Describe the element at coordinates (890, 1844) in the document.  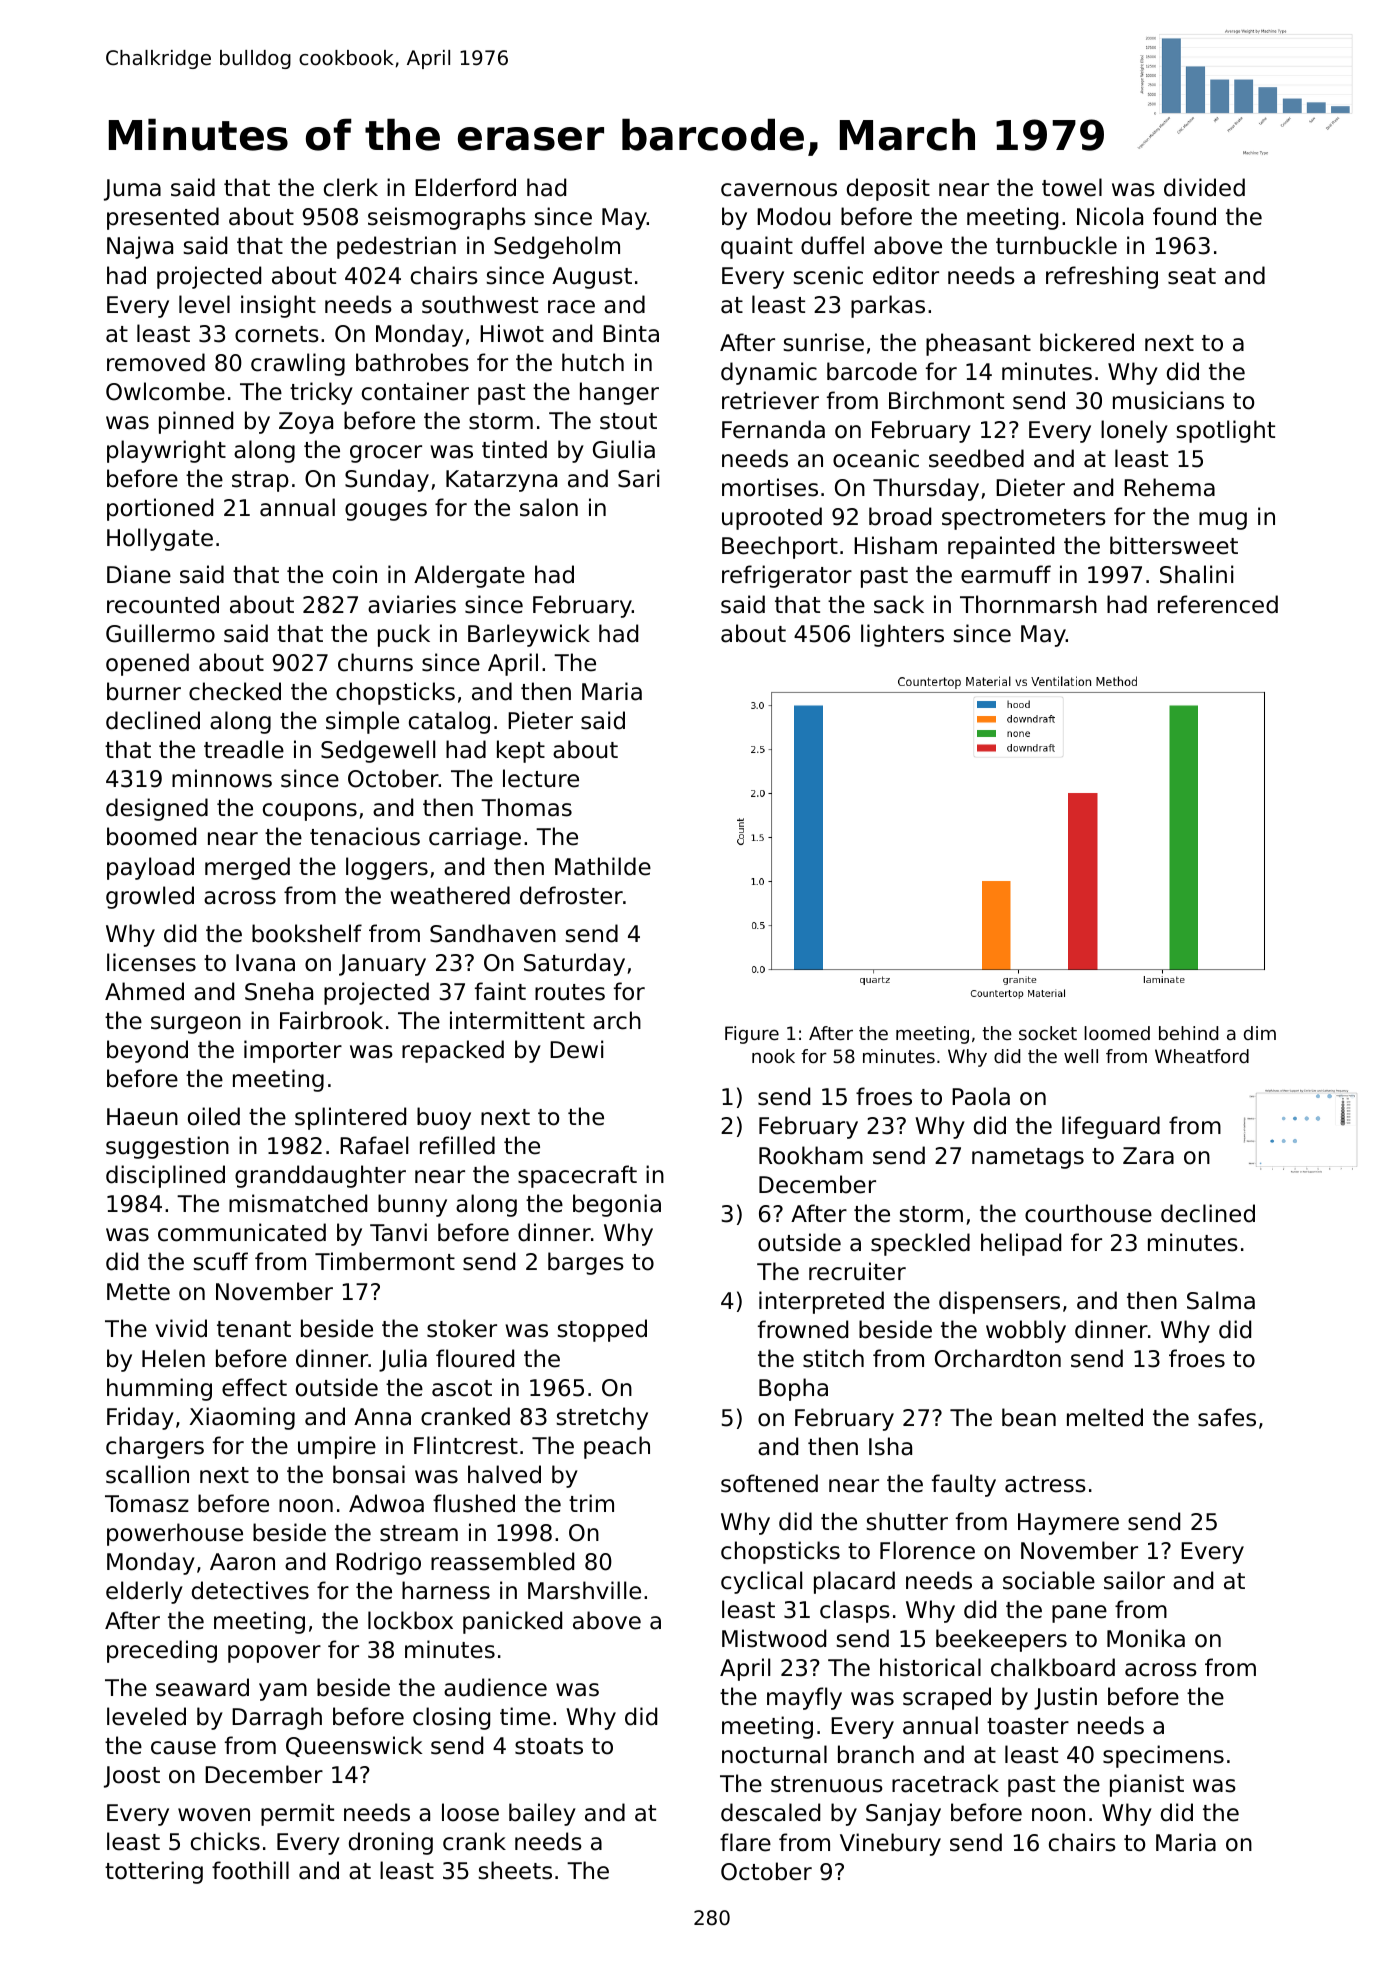
I see `Vinebury` at that location.
